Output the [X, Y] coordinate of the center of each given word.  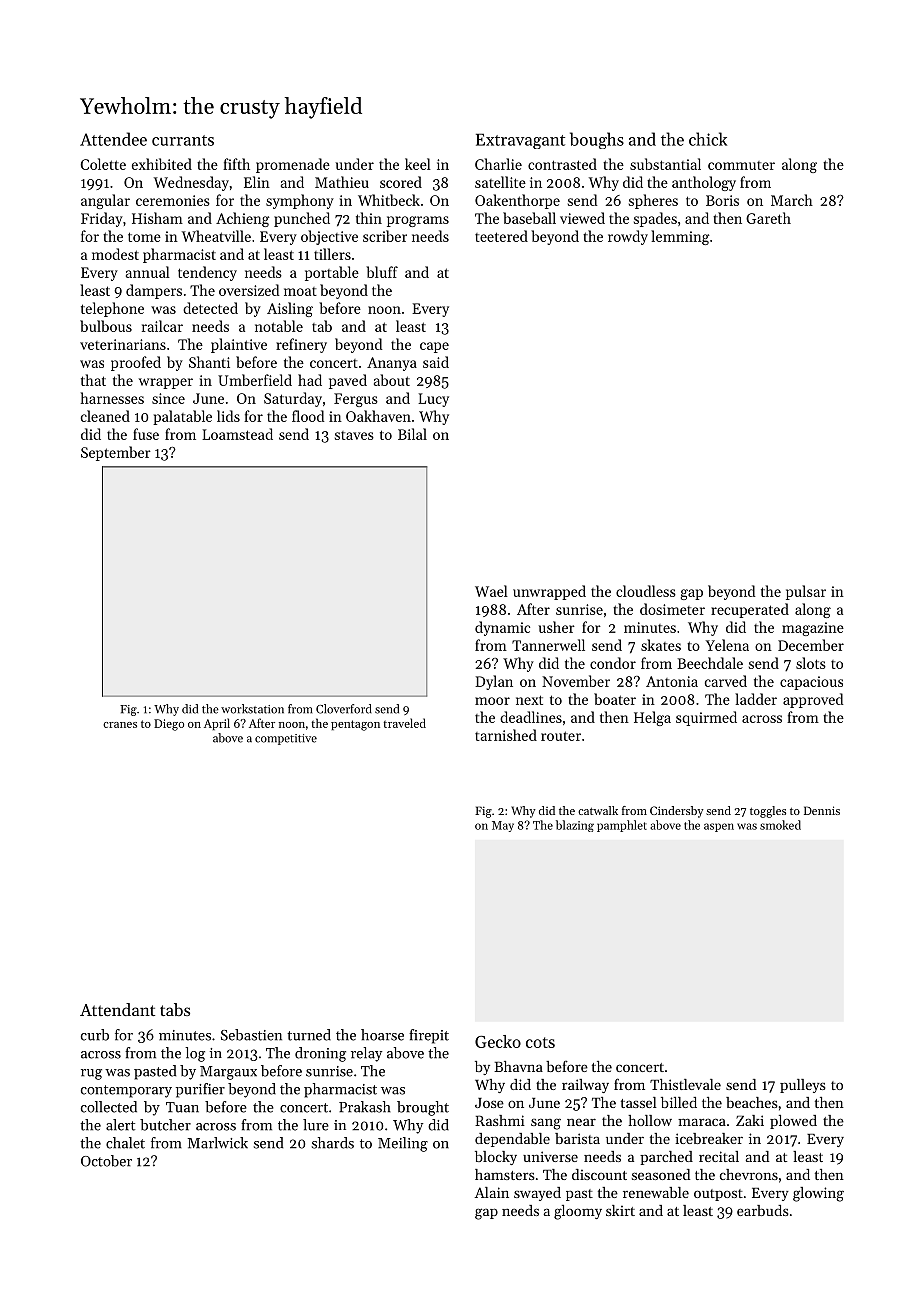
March [792, 200]
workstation [252, 709]
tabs [175, 1009]
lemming [680, 237]
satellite [500, 182]
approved [813, 700]
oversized [249, 290]
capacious [811, 683]
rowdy [628, 237]
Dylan [494, 682]
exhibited [162, 164]
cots [540, 1042]
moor [492, 701]
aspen [719, 827]
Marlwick [218, 1143]
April [217, 724]
